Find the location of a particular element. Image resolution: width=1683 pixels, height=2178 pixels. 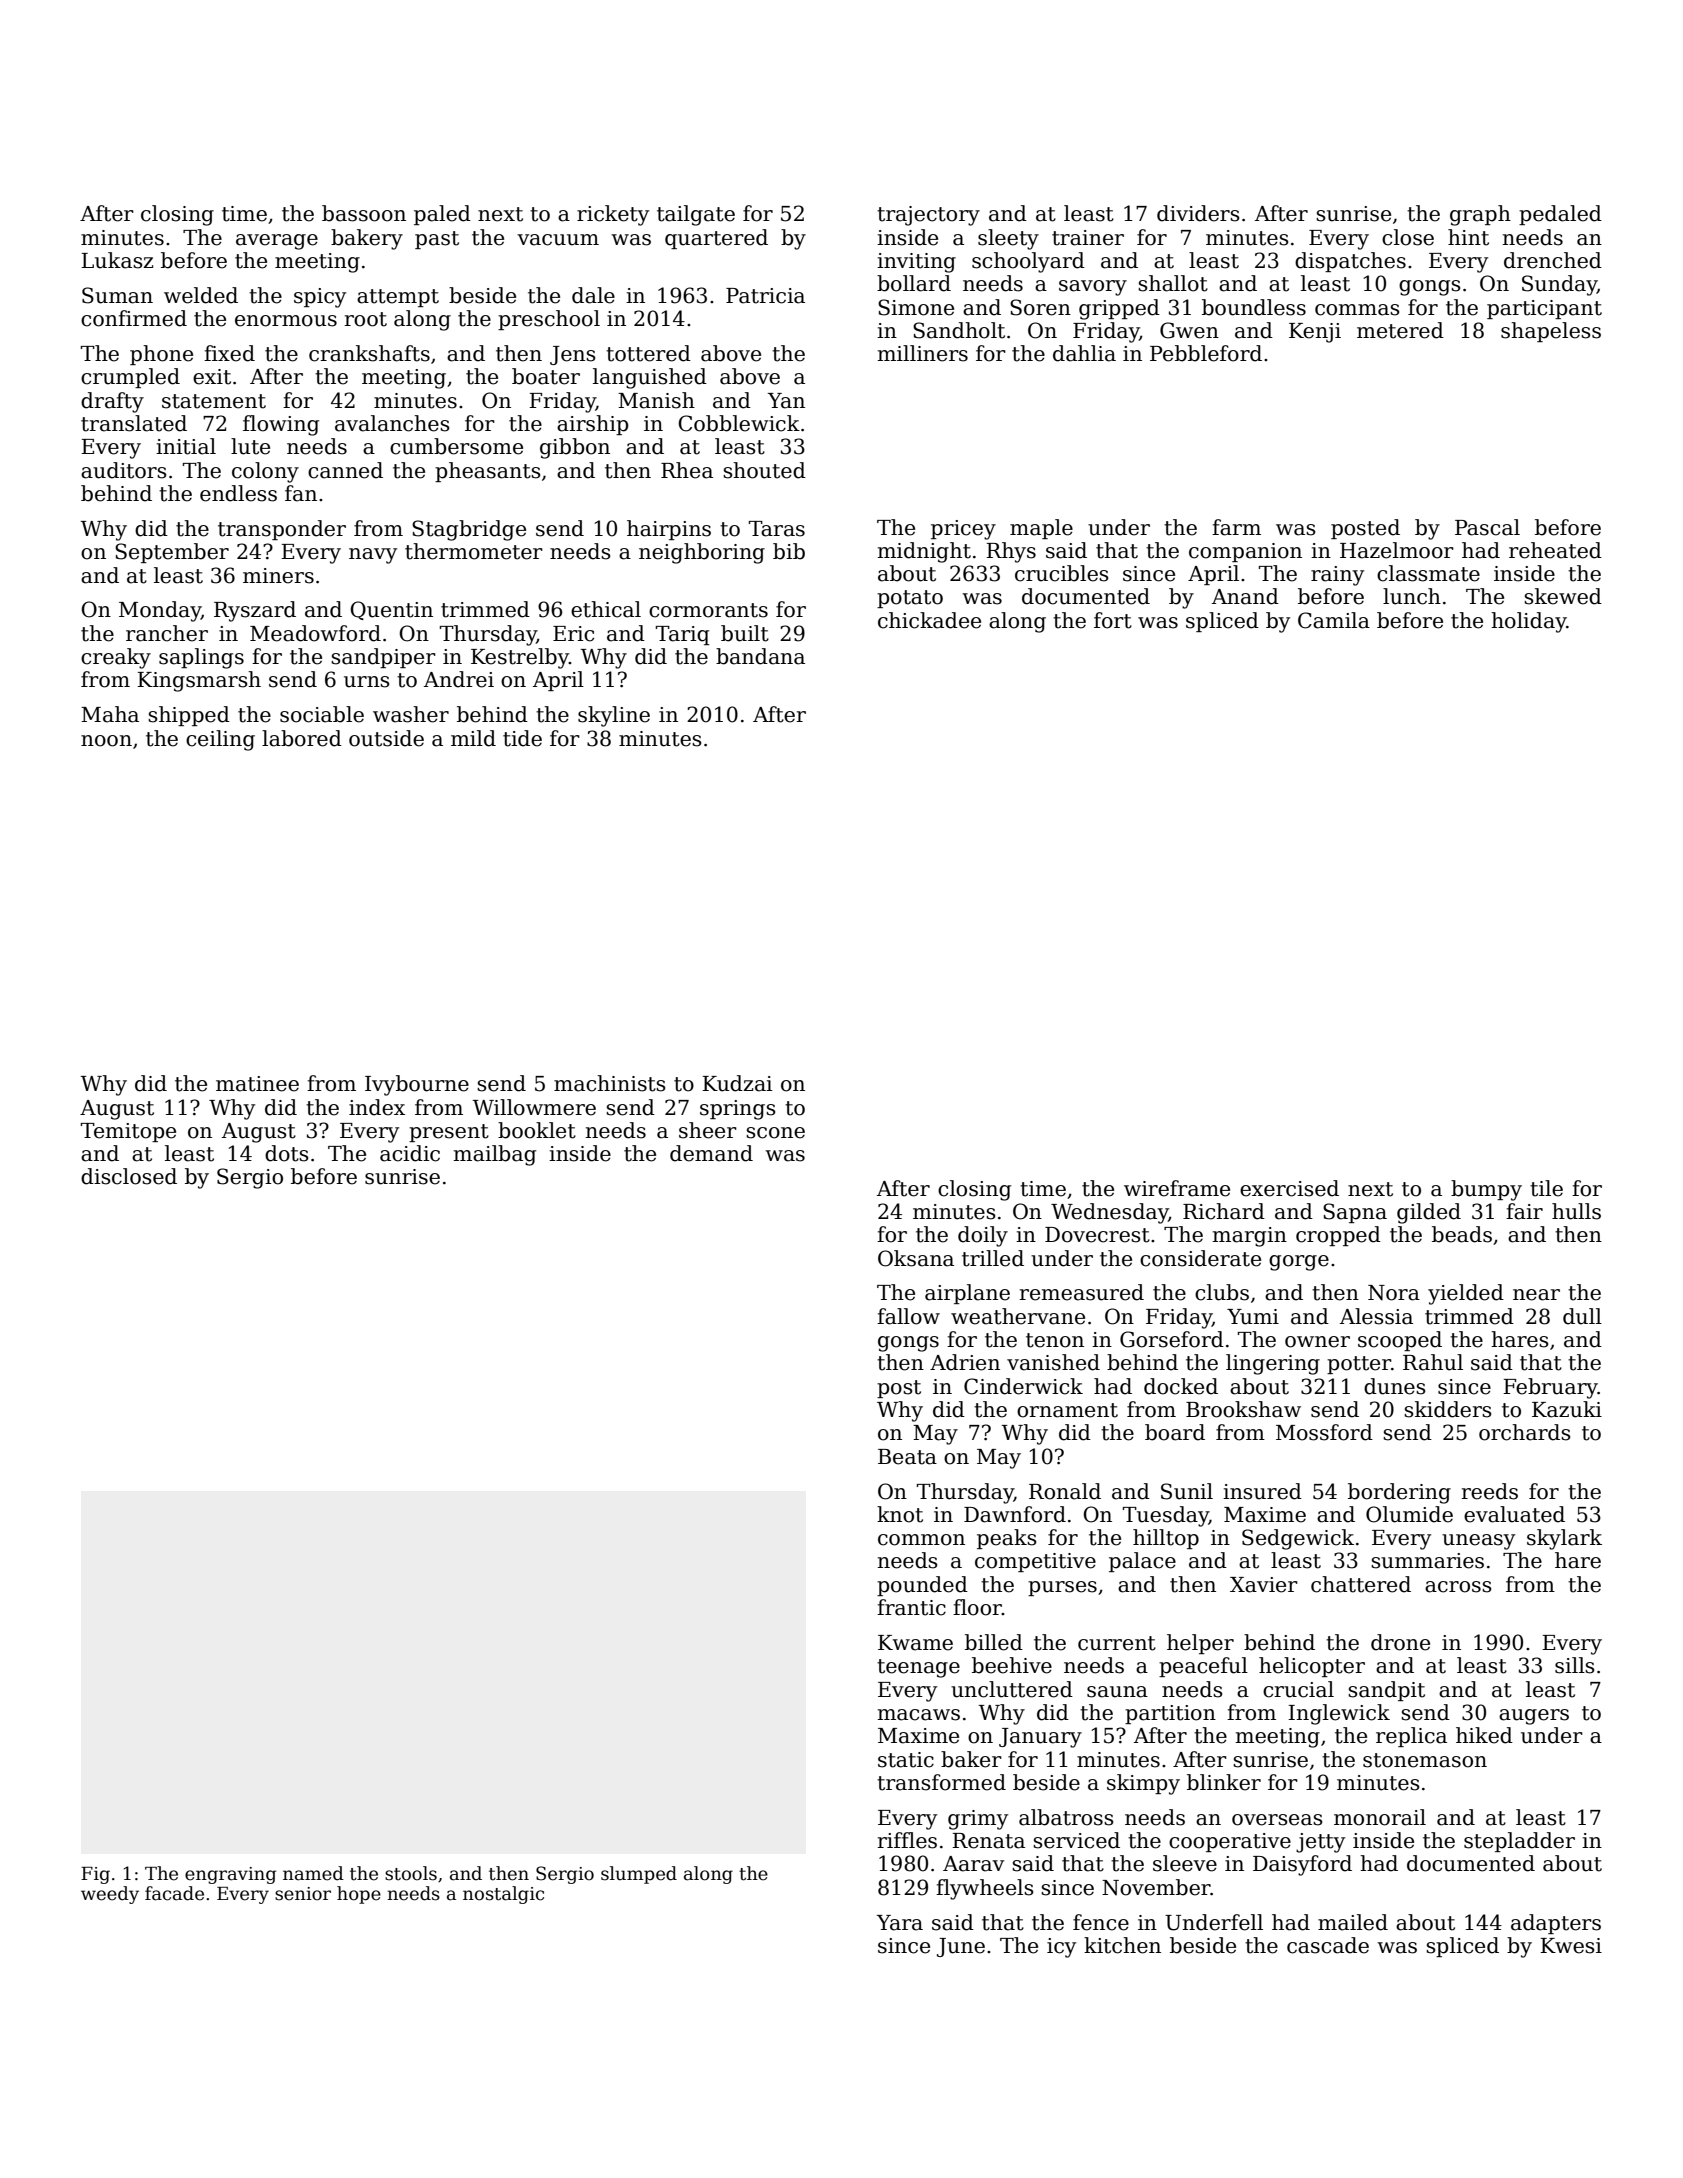

stepladder is located at coordinates (1519, 1842).
